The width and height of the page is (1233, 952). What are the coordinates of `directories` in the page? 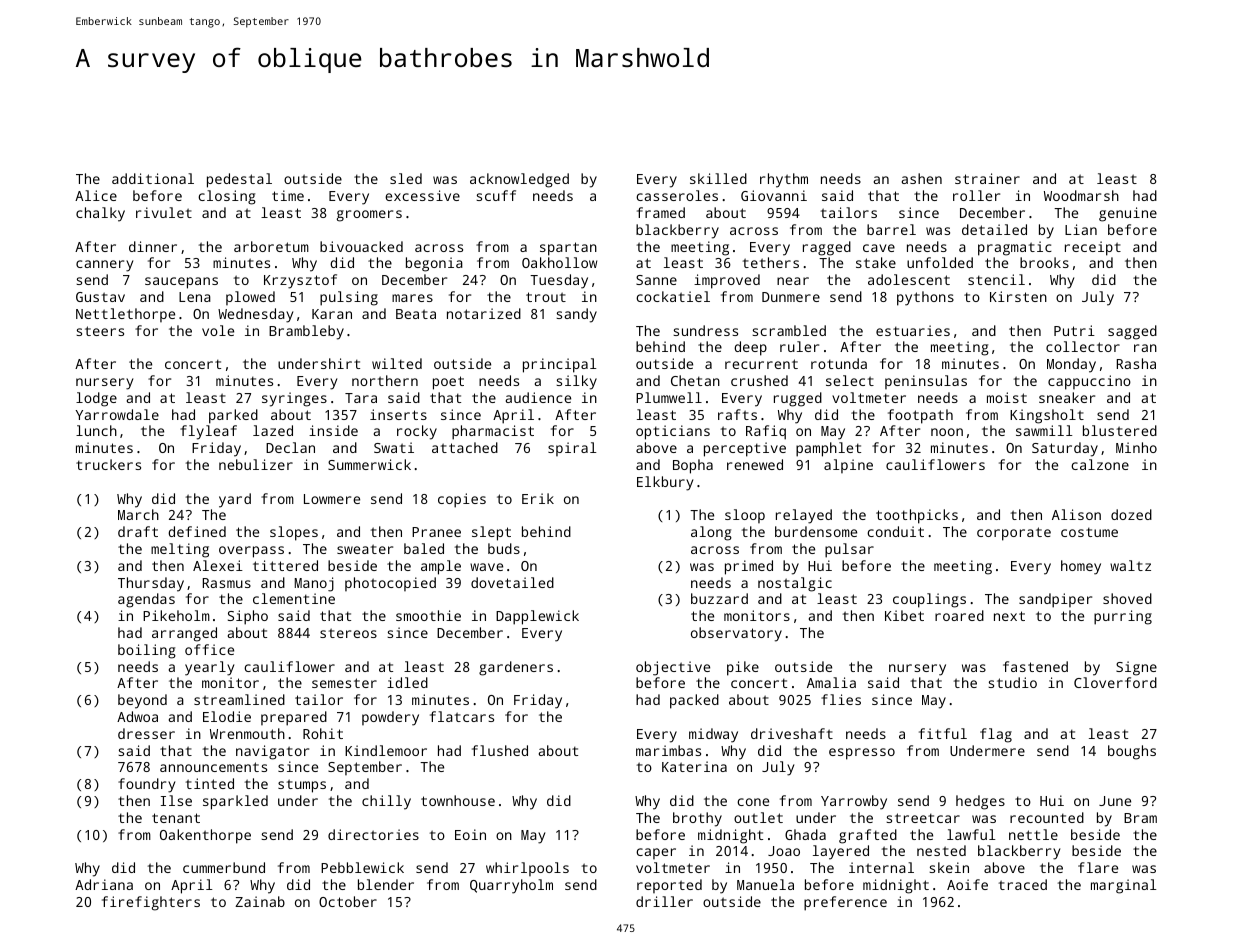 It's located at (373, 834).
